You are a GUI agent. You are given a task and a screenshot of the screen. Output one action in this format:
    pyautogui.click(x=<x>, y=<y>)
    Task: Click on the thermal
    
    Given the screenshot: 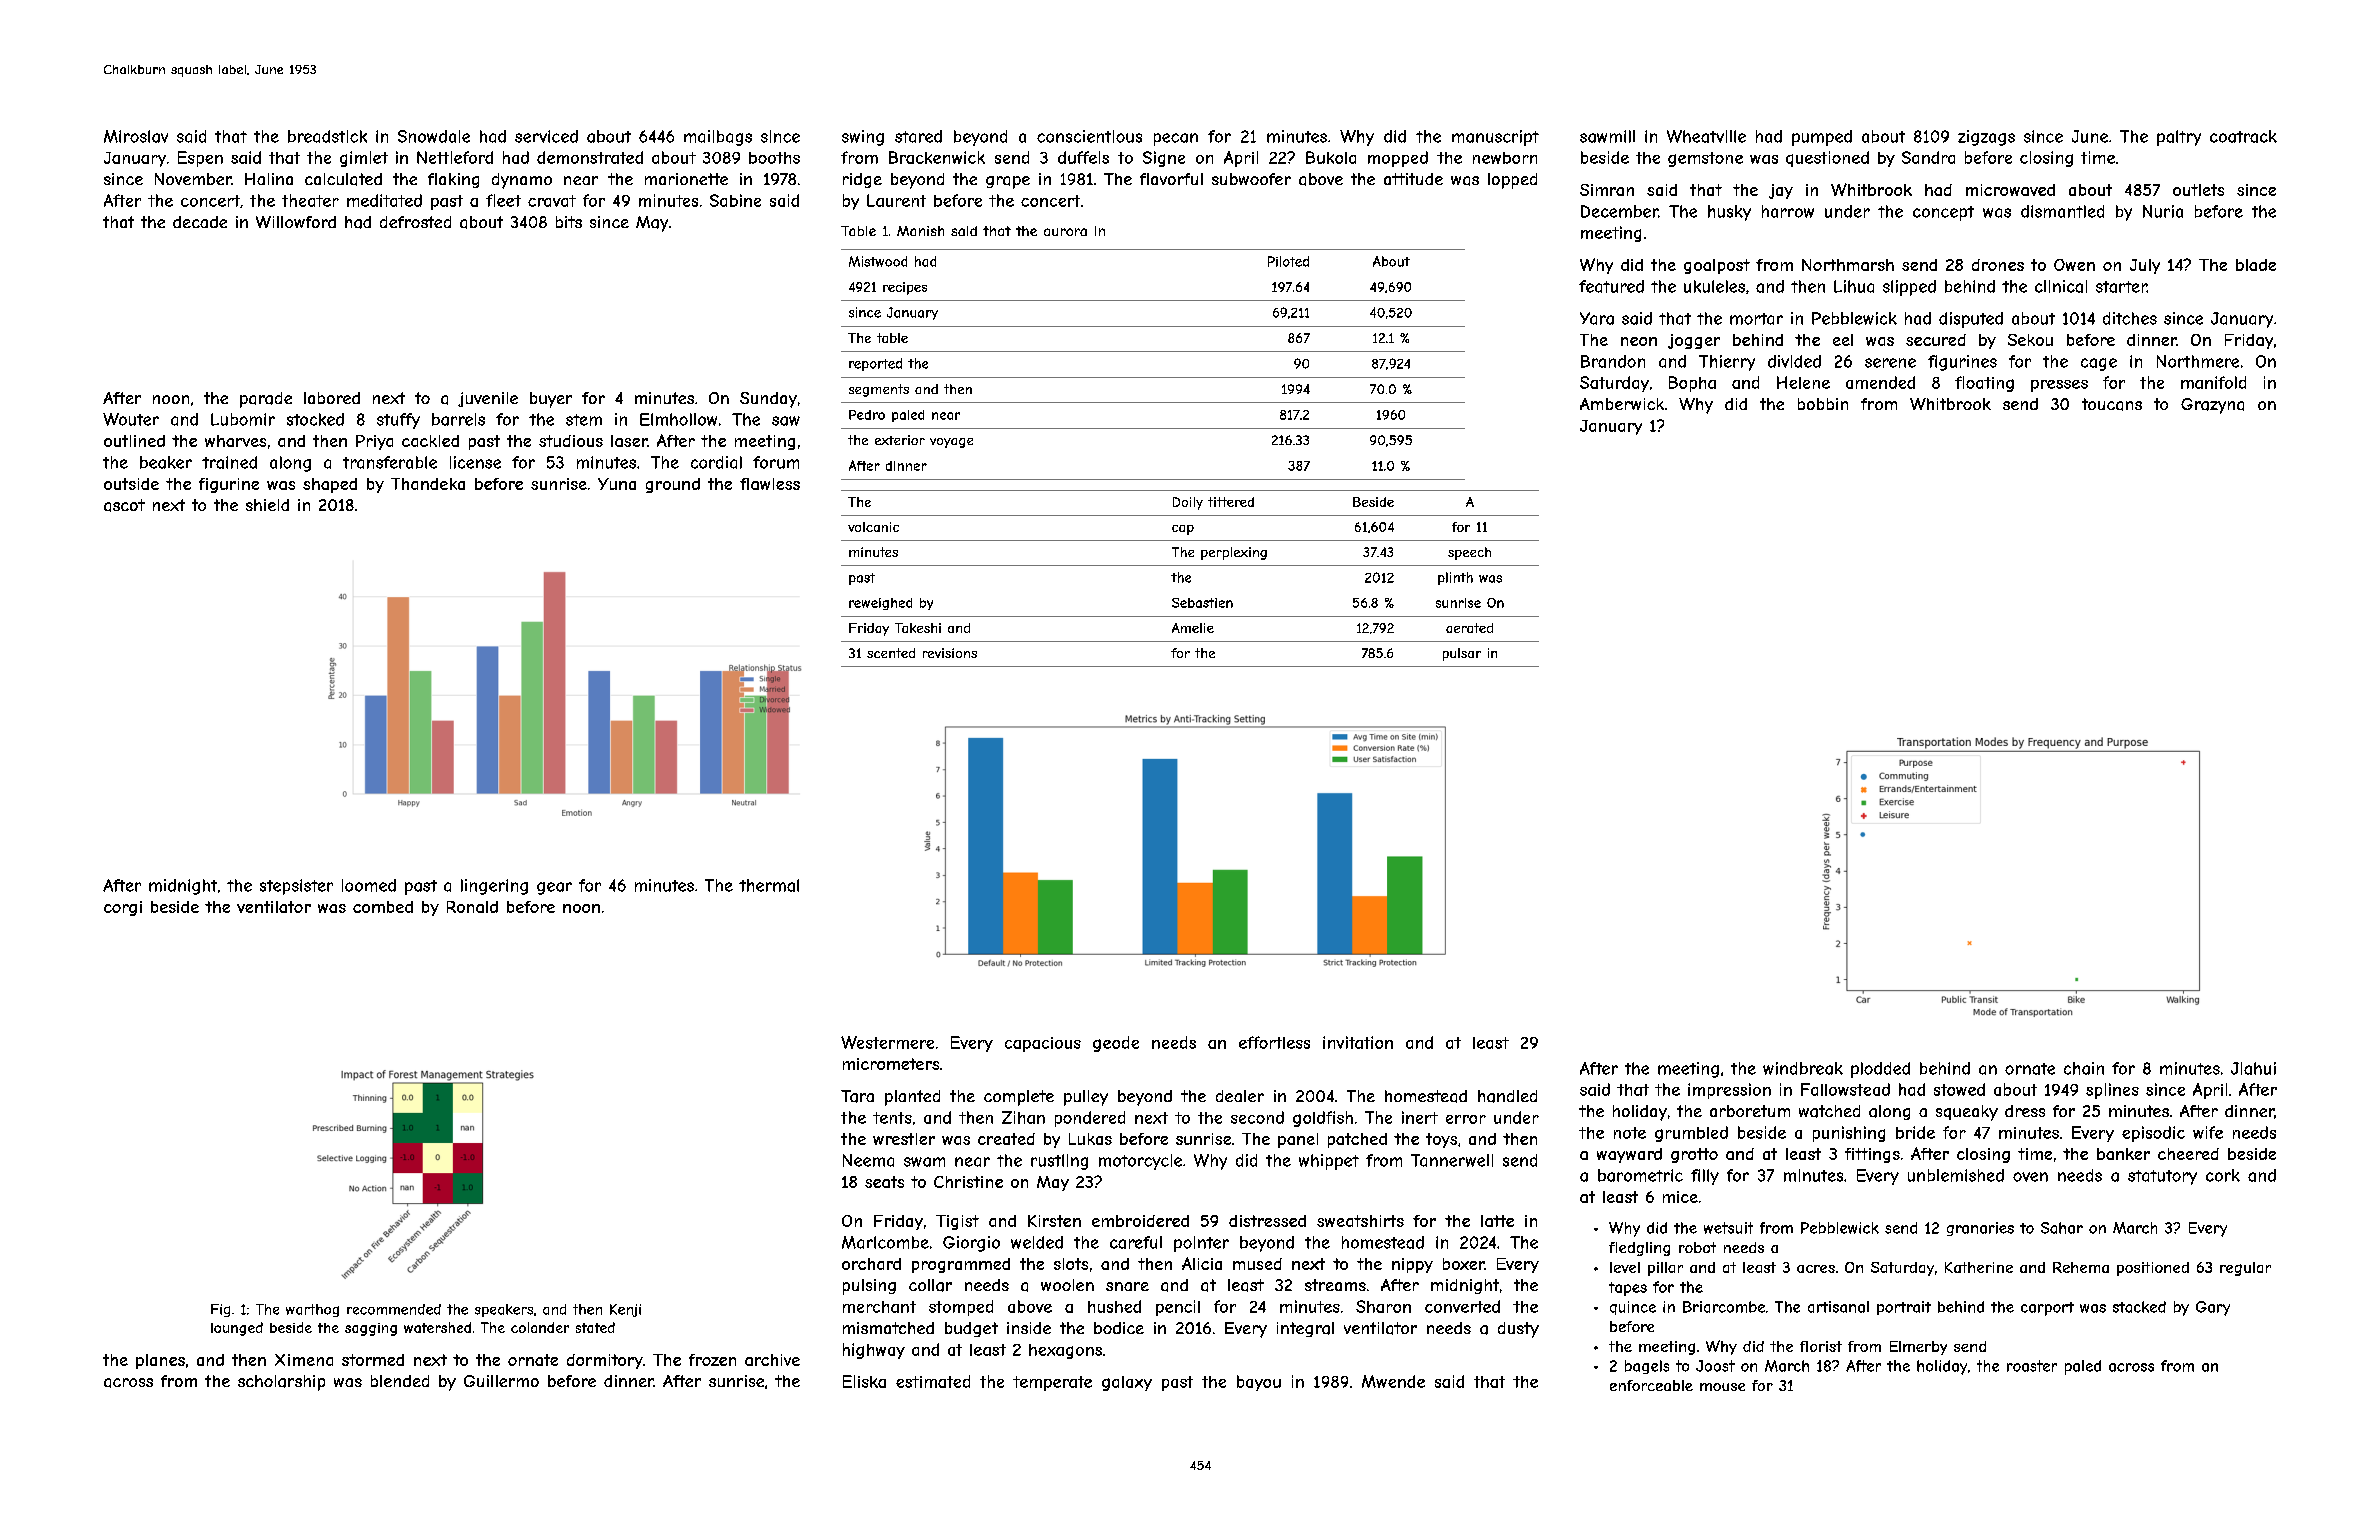 What is the action you would take?
    pyautogui.click(x=769, y=885)
